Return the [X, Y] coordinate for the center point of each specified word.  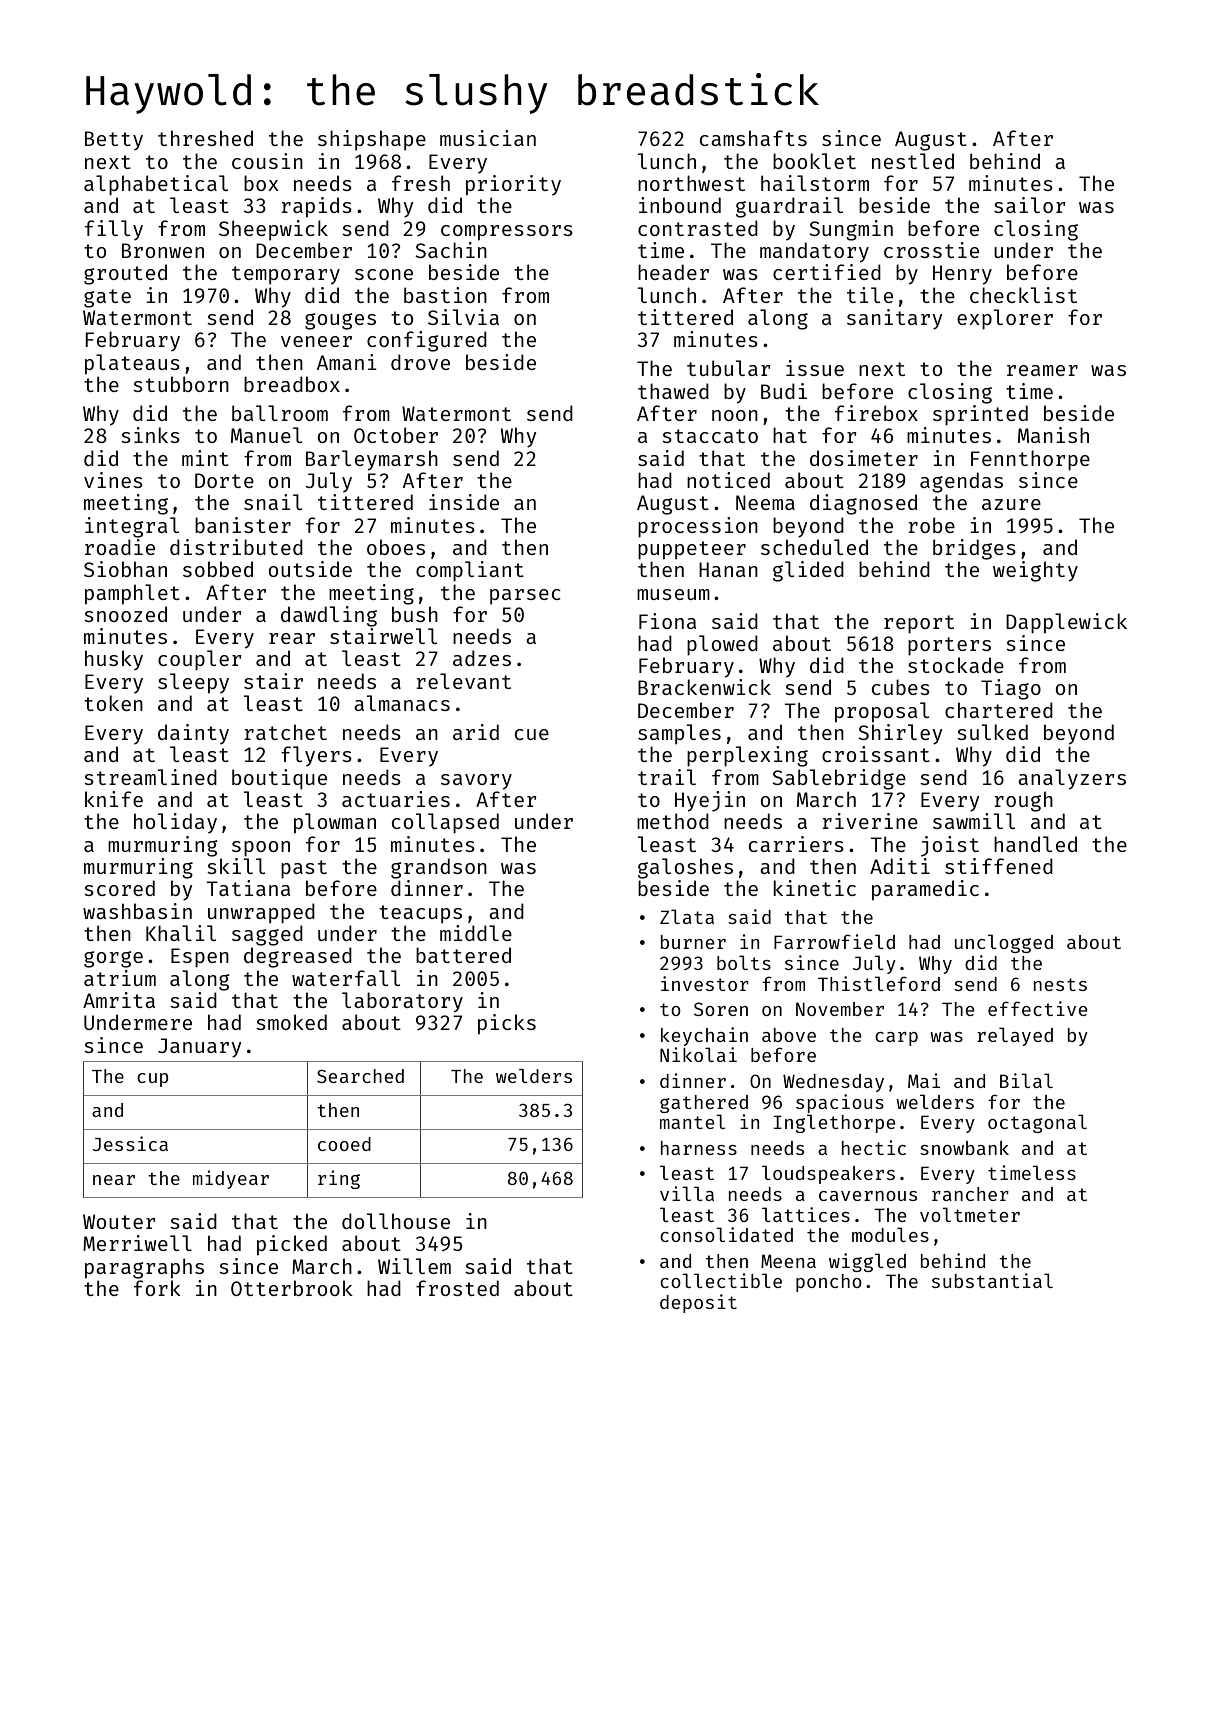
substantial [992, 1280]
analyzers [1072, 779]
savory [476, 782]
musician [488, 138]
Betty [114, 140]
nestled [913, 161]
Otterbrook [292, 1288]
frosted [457, 1288]
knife [114, 799]
